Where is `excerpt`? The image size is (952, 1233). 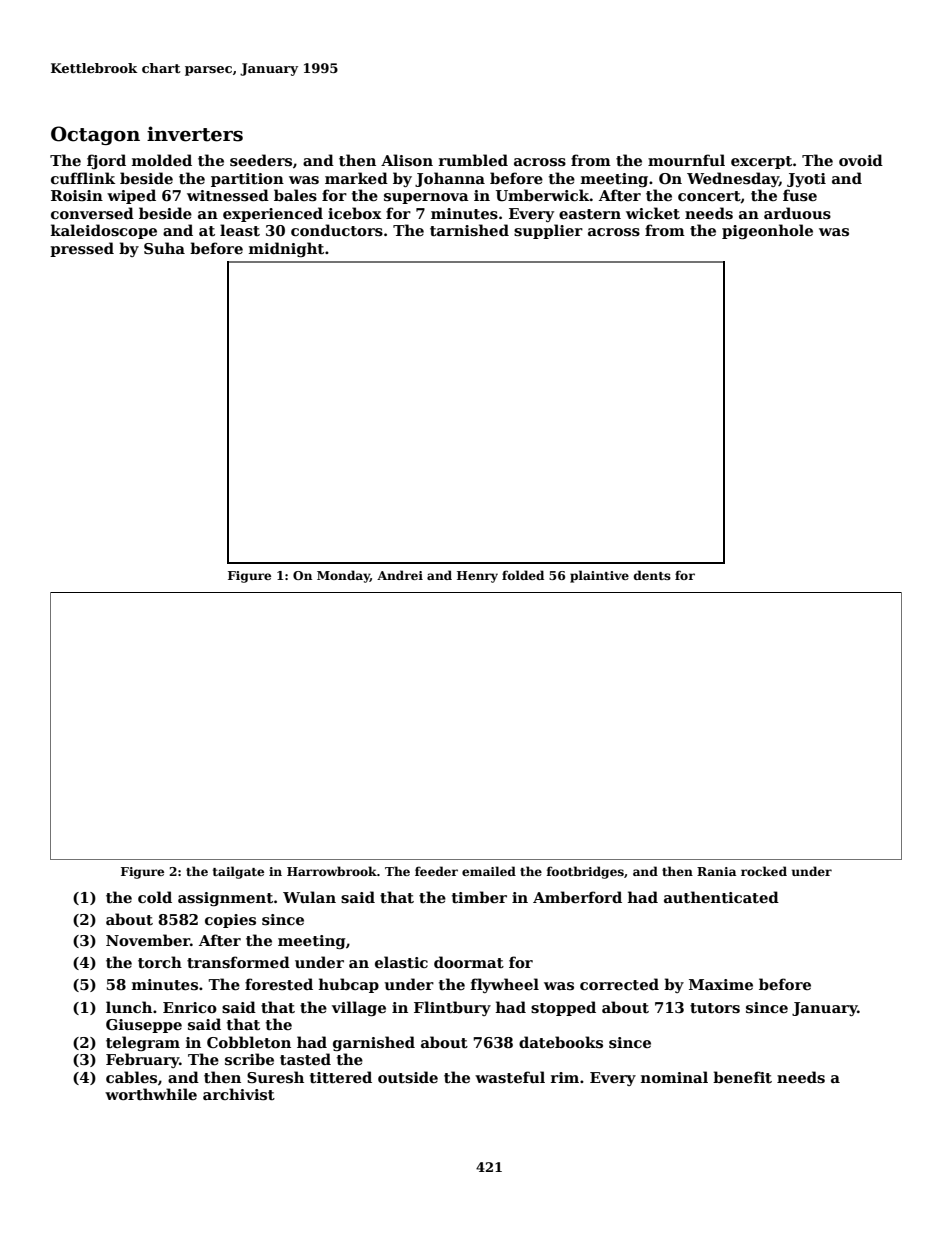 excerpt is located at coordinates (761, 162).
